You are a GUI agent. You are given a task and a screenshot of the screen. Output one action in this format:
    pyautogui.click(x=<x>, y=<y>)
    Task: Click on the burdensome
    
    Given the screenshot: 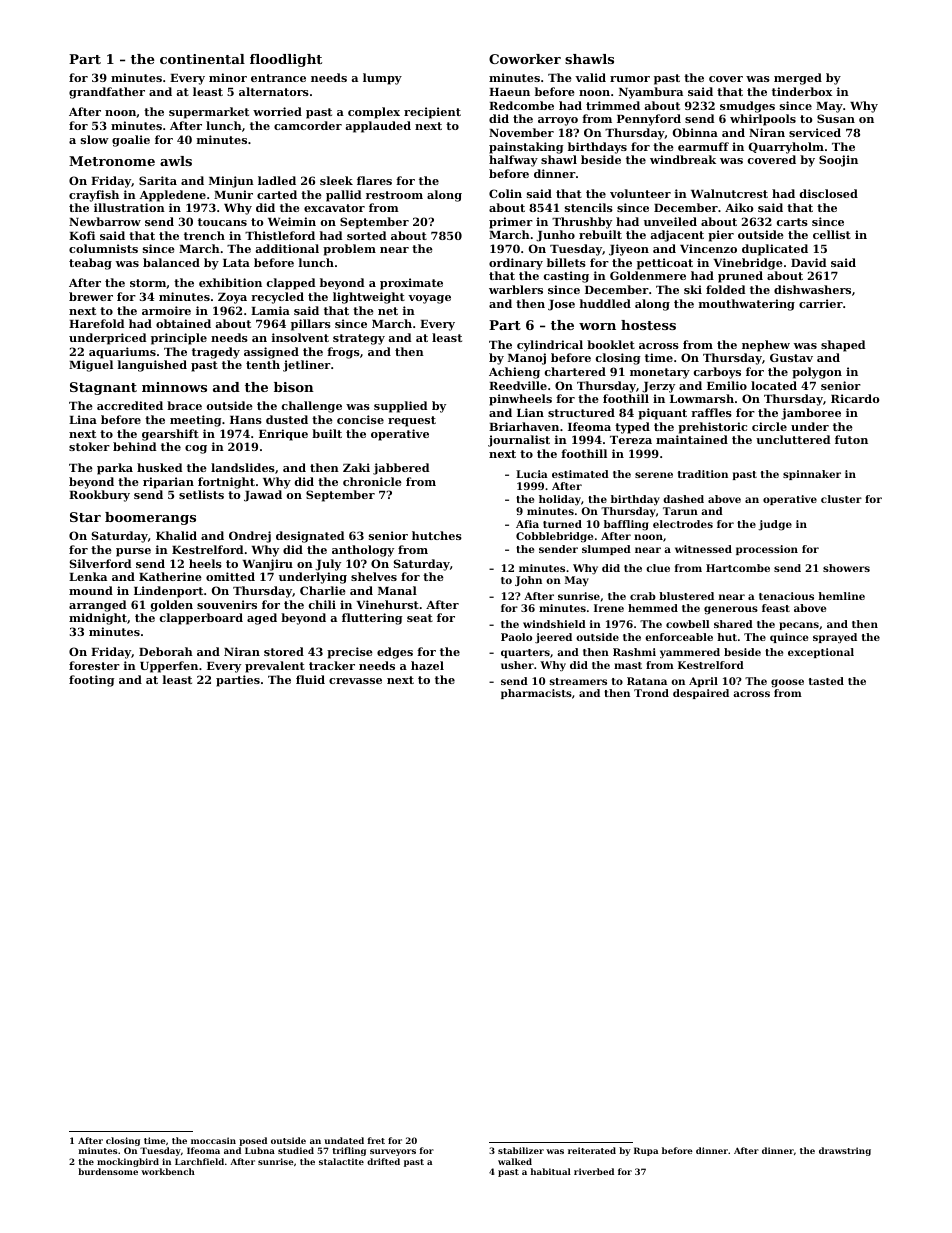 What is the action you would take?
    pyautogui.click(x=108, y=1171)
